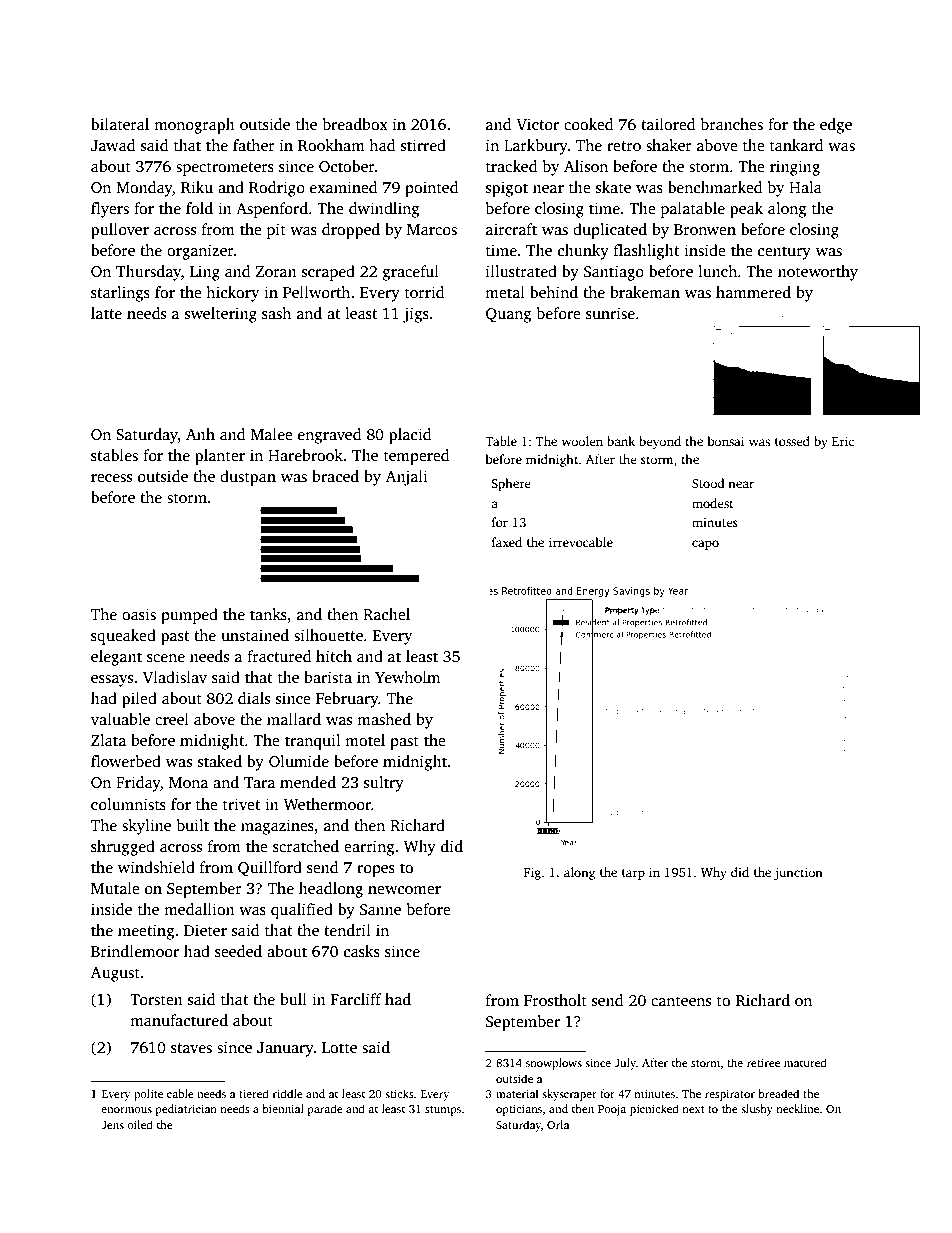  I want to click on oasis, so click(139, 614).
